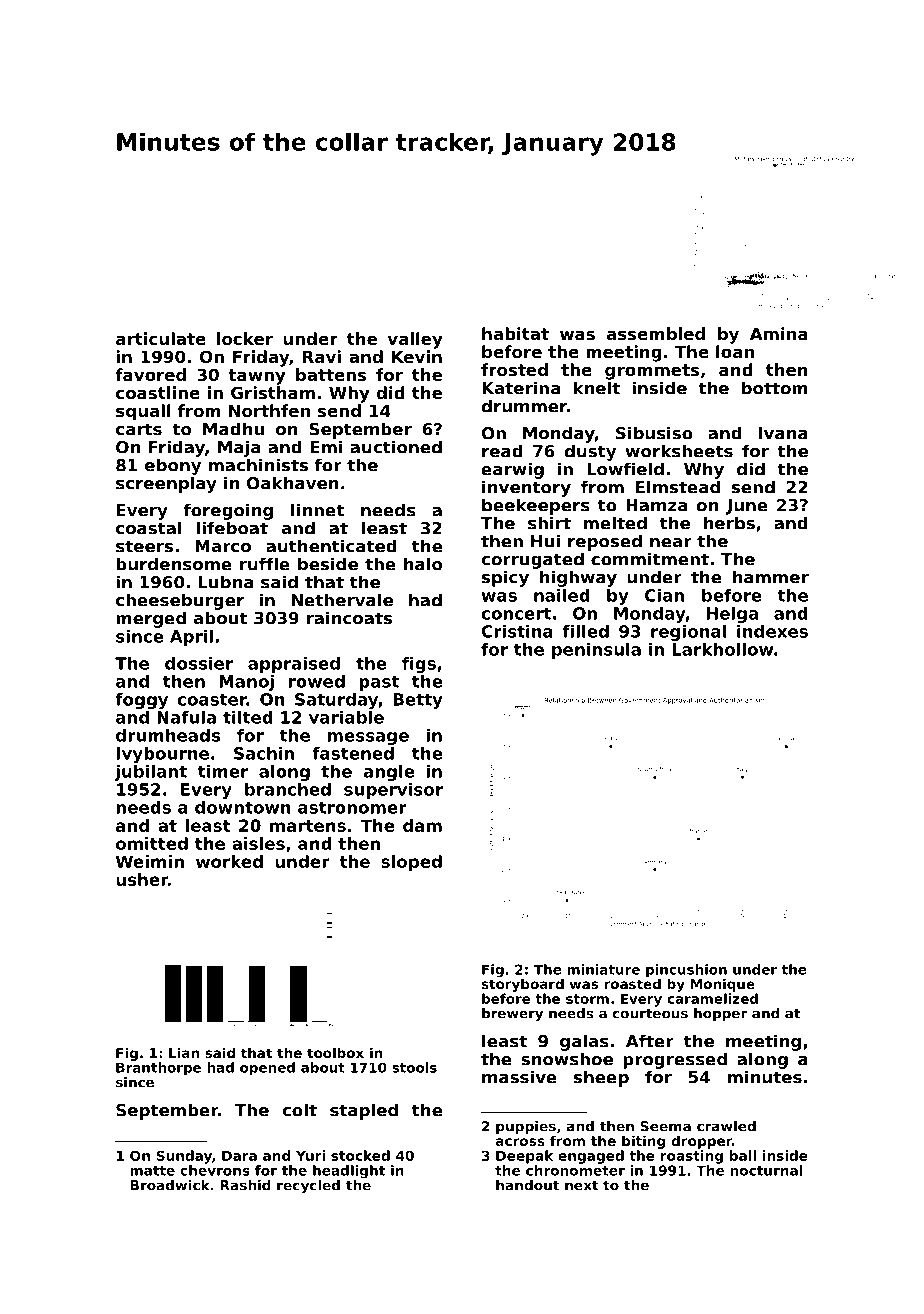 The width and height of the screenshot is (924, 1314). I want to click on Amina, so click(779, 333).
